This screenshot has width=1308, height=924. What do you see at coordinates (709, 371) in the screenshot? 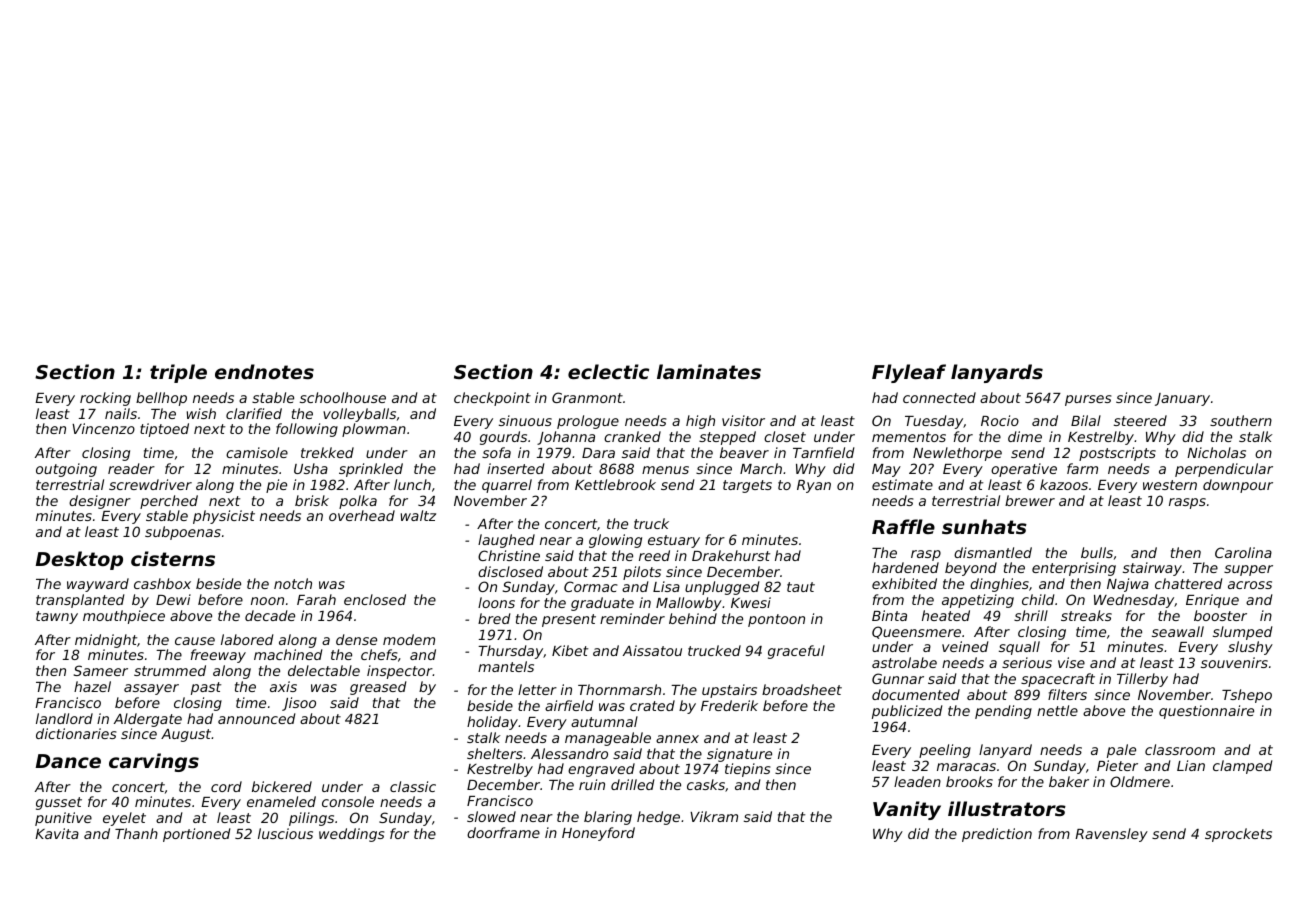
I see `laminates` at bounding box center [709, 371].
